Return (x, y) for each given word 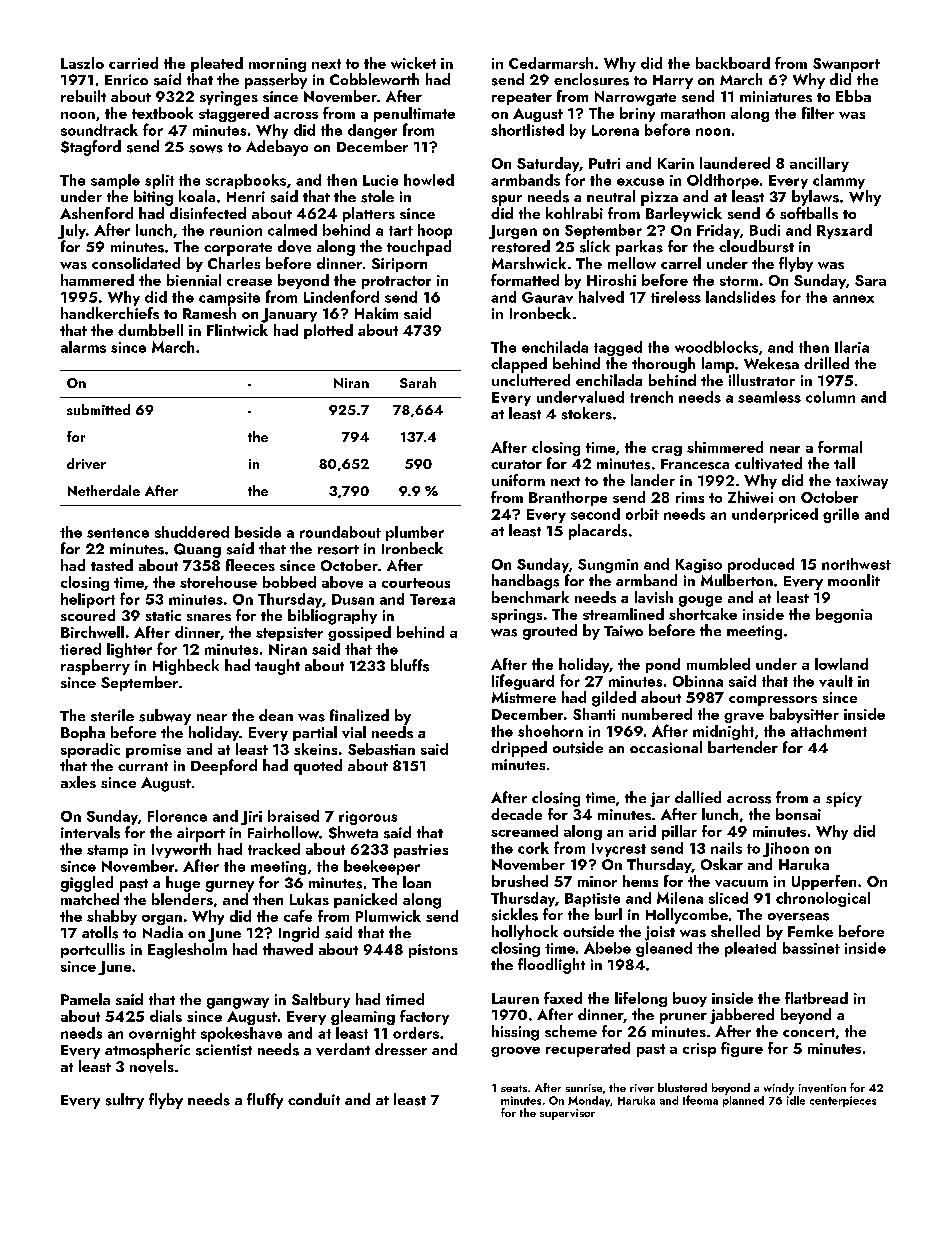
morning (277, 65)
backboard (733, 63)
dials (166, 1016)
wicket (413, 63)
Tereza (432, 599)
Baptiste (592, 900)
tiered (80, 649)
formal (840, 447)
